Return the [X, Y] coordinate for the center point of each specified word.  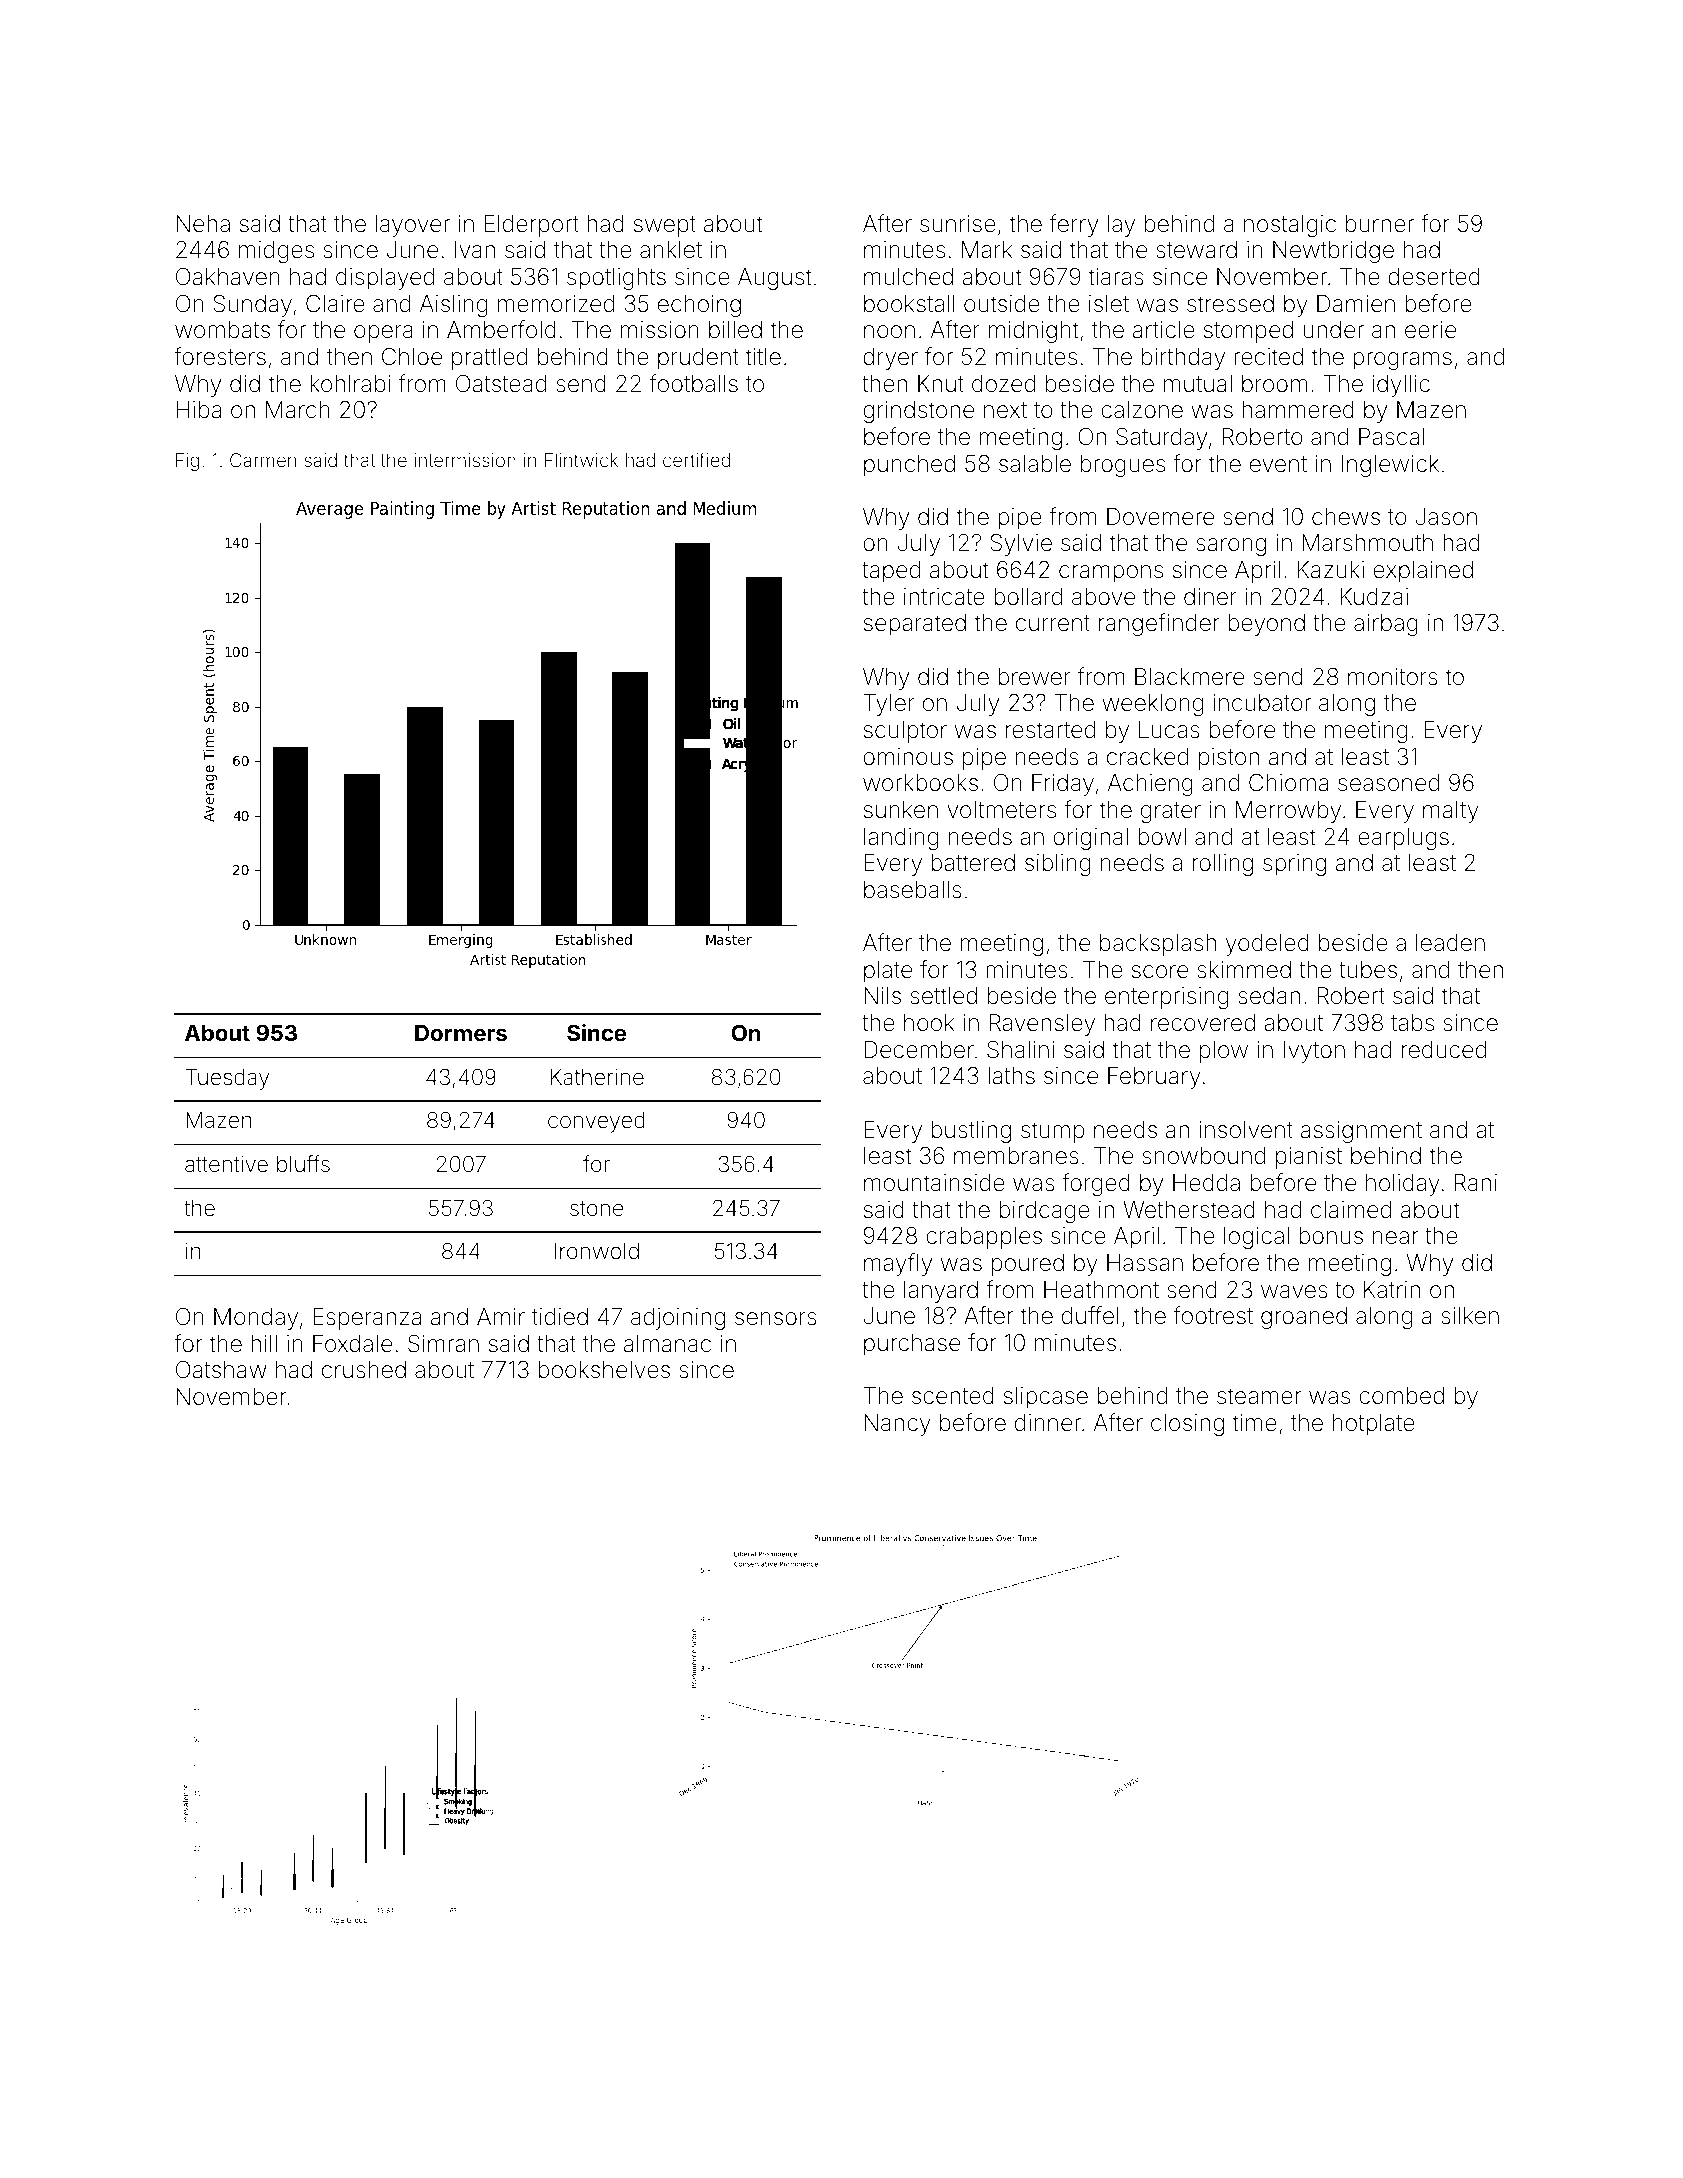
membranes [1016, 1156]
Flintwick [581, 460]
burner [1380, 224]
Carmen [263, 460]
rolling [1223, 865]
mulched [908, 276]
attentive [226, 1164]
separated [915, 625]
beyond [1266, 625]
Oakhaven [228, 277]
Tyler [889, 705]
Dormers [461, 1032]
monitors [1393, 677]
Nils [882, 996]
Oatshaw [221, 1370]
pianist [1309, 1158]
